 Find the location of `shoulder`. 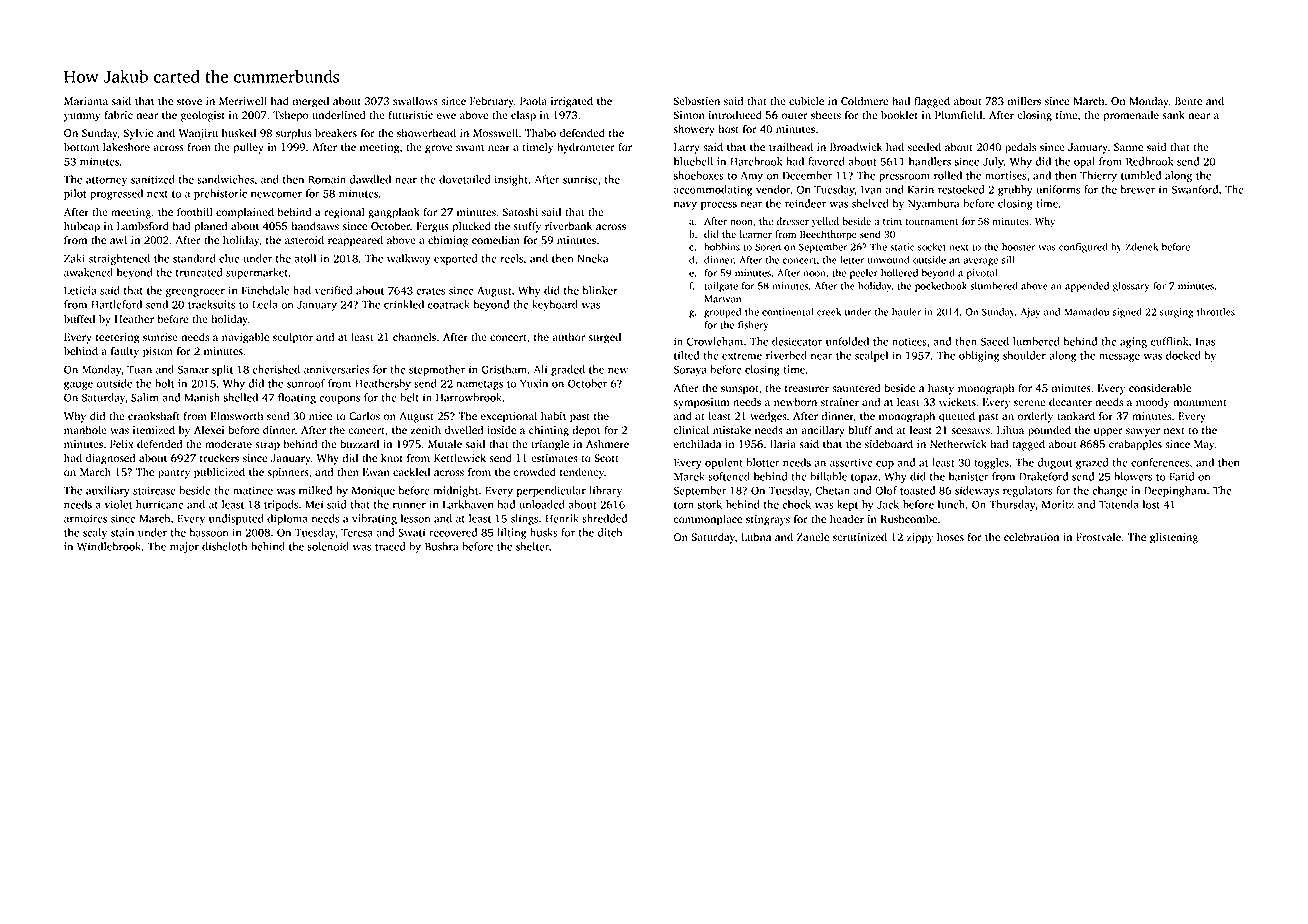

shoulder is located at coordinates (1024, 355).
